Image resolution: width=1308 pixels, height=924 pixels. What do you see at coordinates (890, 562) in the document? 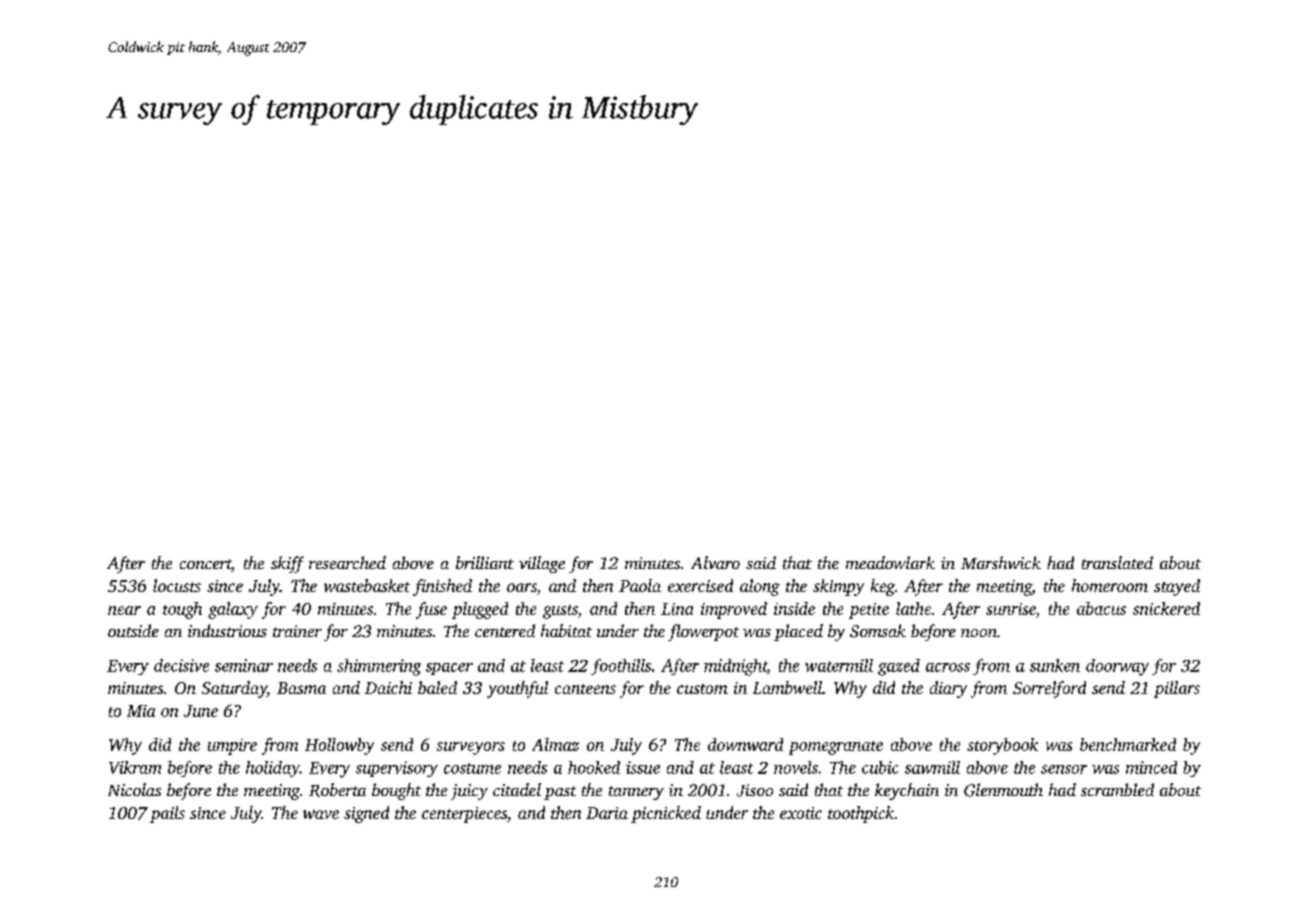
I see `meadowlark` at bounding box center [890, 562].
